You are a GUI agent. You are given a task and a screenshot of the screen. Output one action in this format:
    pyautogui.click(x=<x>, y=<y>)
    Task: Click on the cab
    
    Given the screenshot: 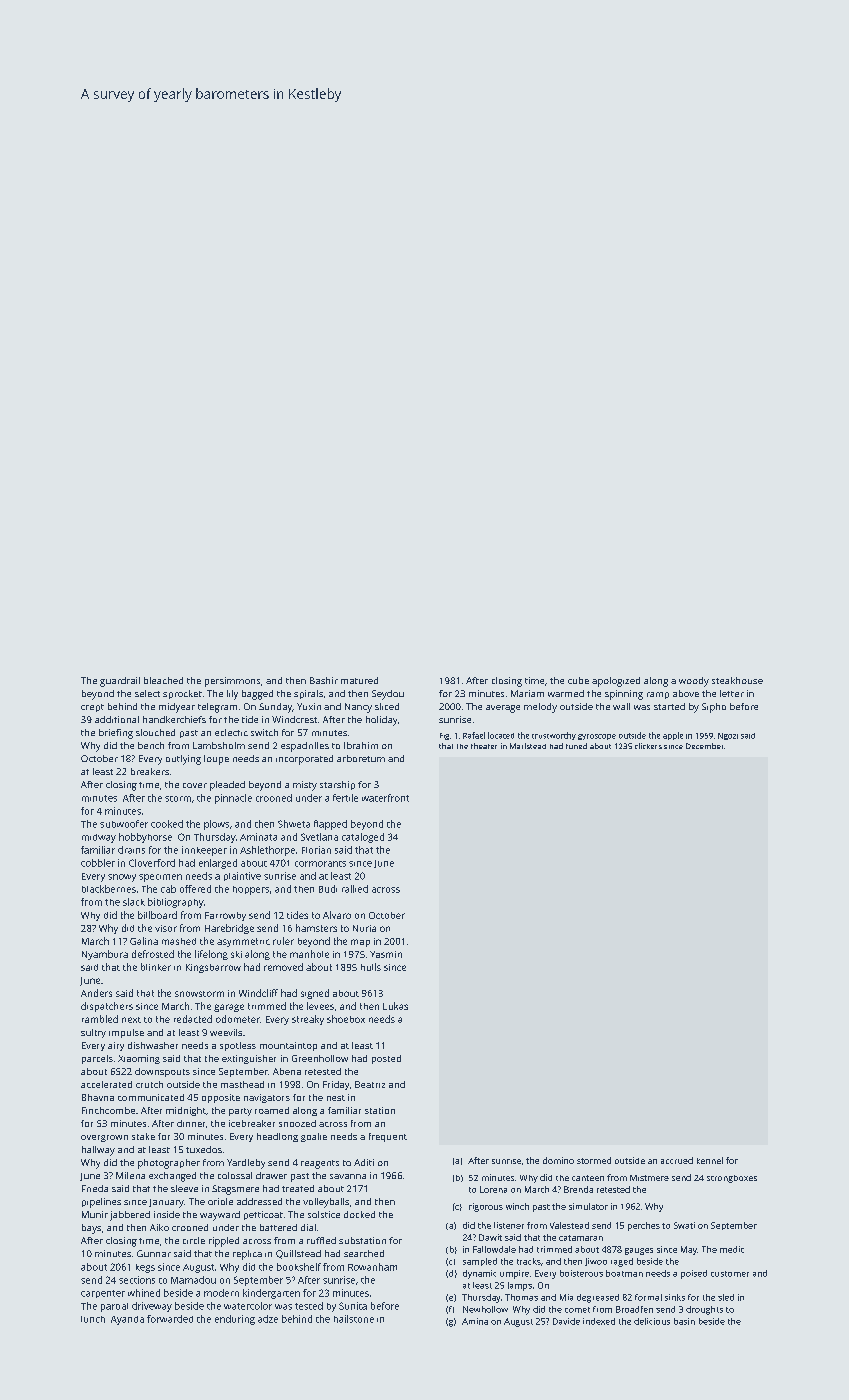 What is the action you would take?
    pyautogui.click(x=168, y=889)
